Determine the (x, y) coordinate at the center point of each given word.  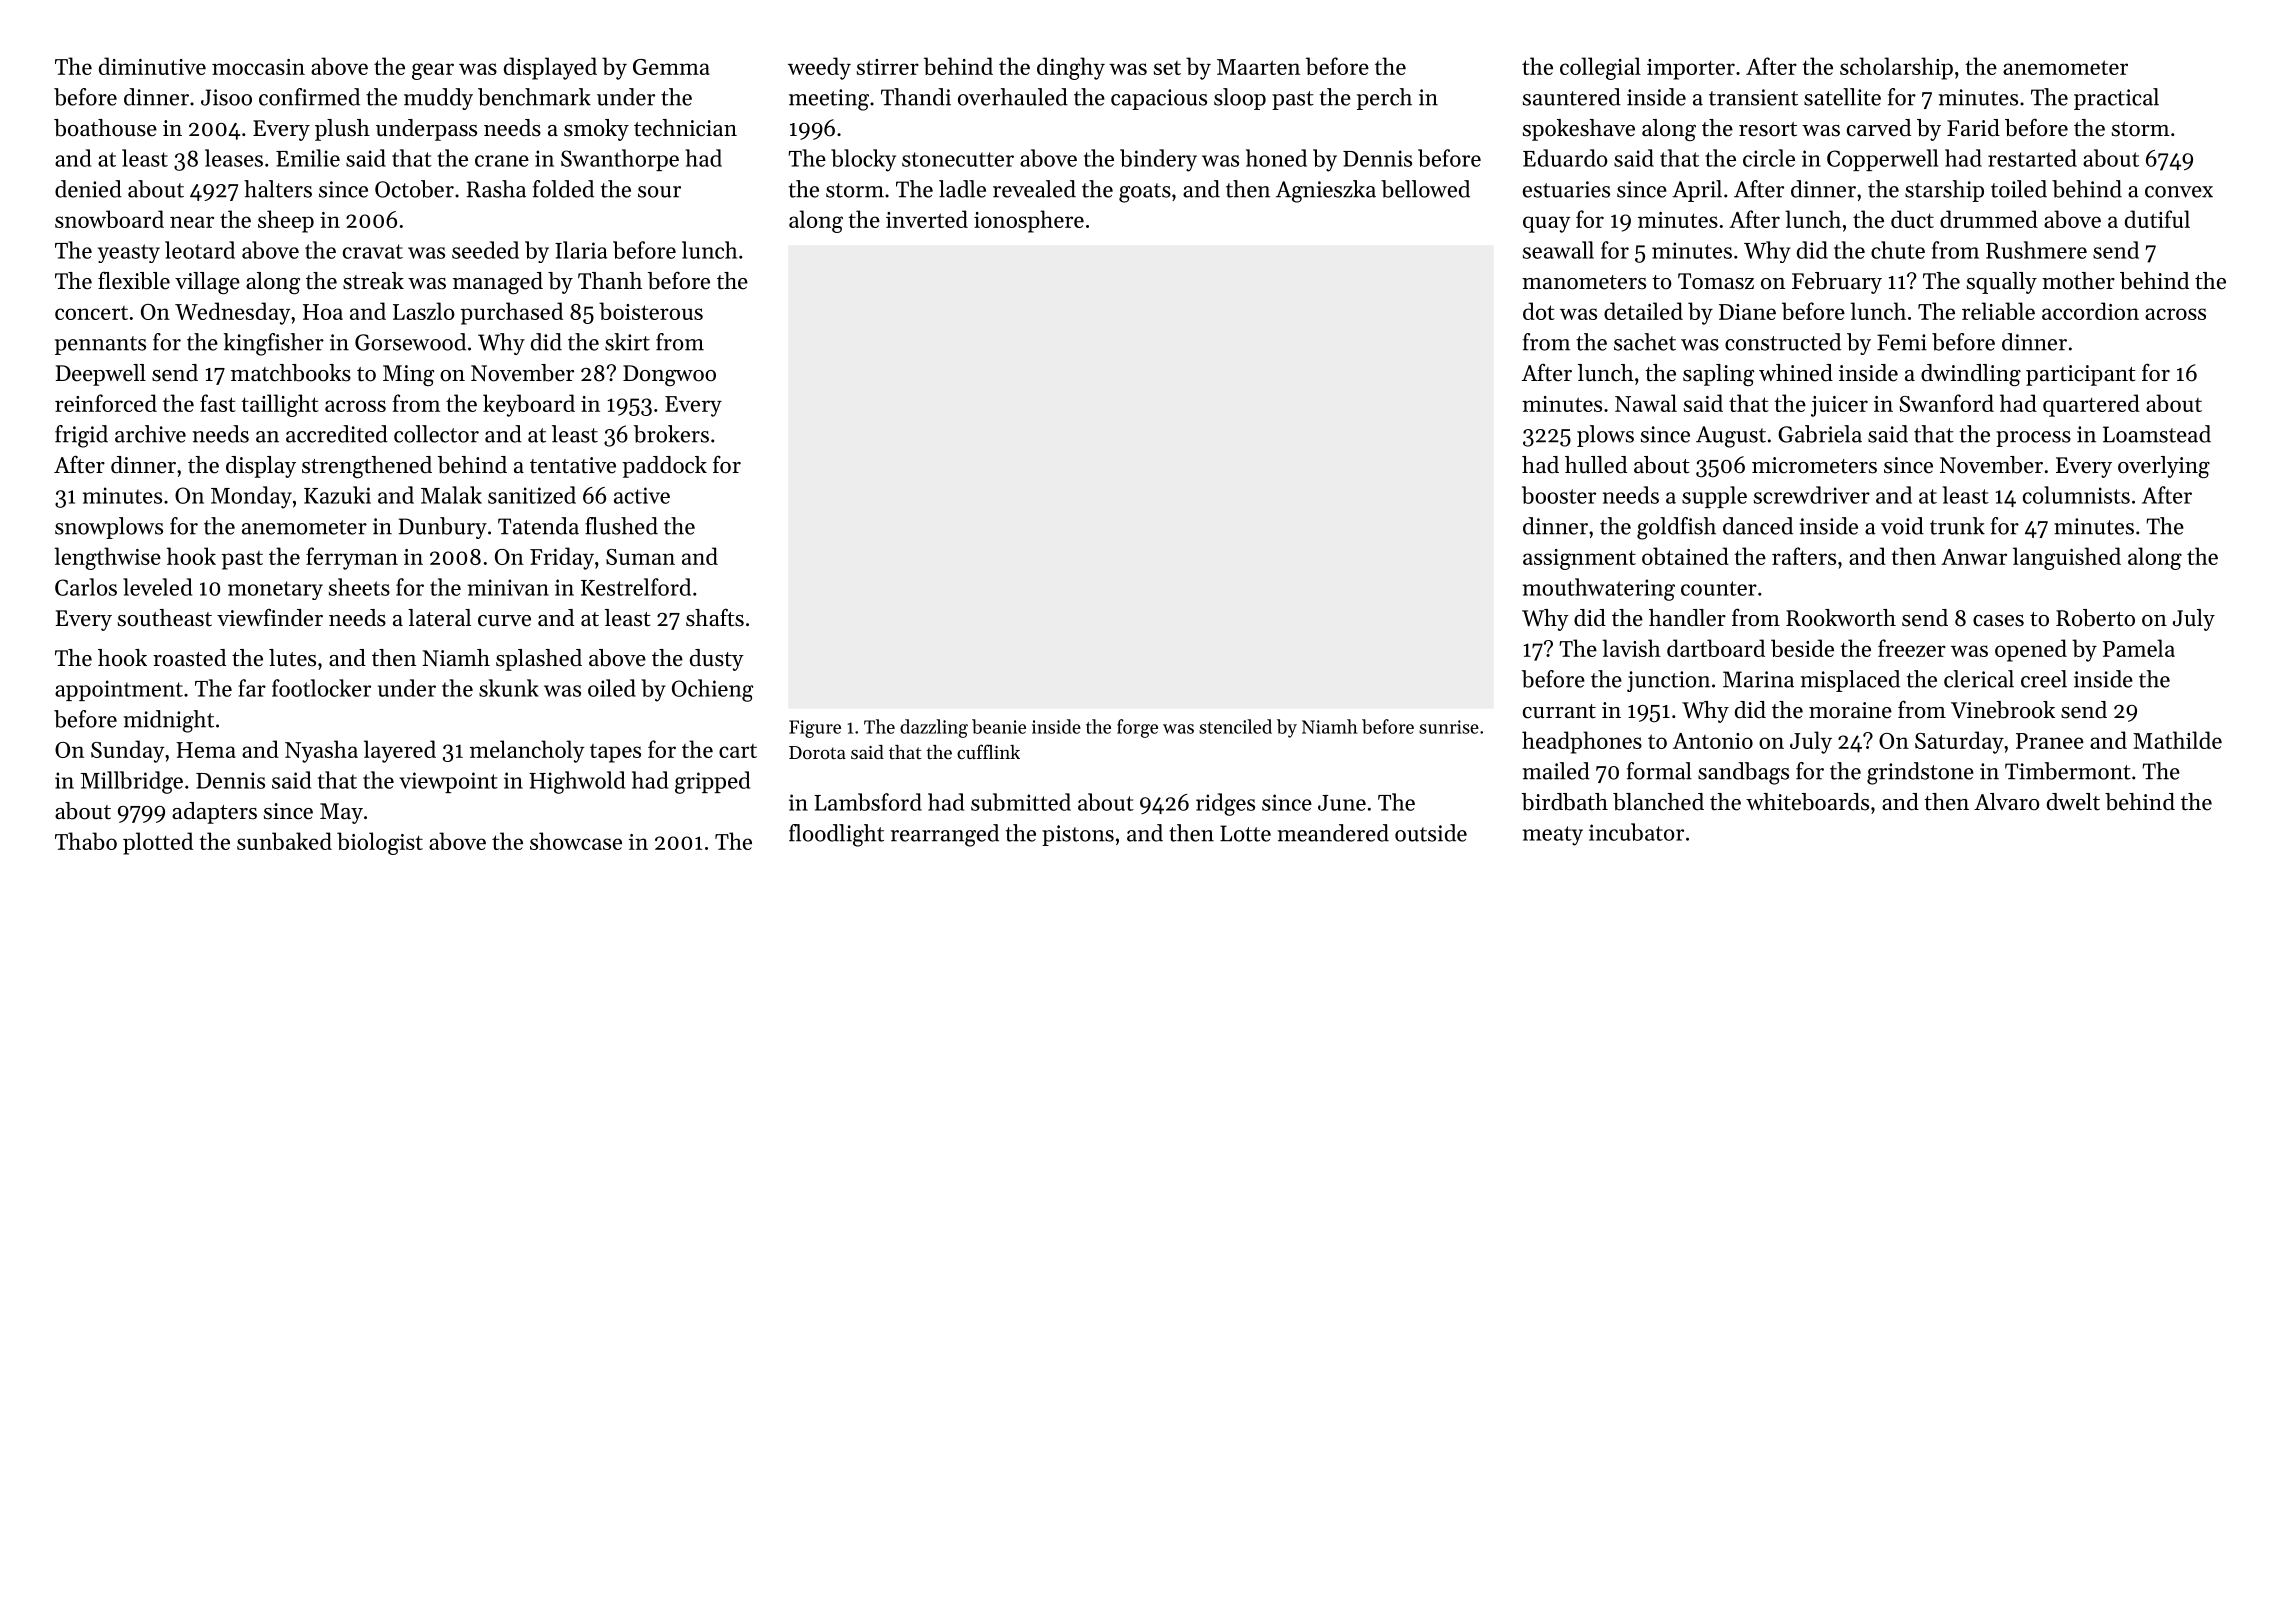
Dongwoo (669, 375)
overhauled (1013, 97)
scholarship (1896, 68)
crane (502, 161)
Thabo (86, 841)
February (1837, 283)
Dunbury (443, 528)
